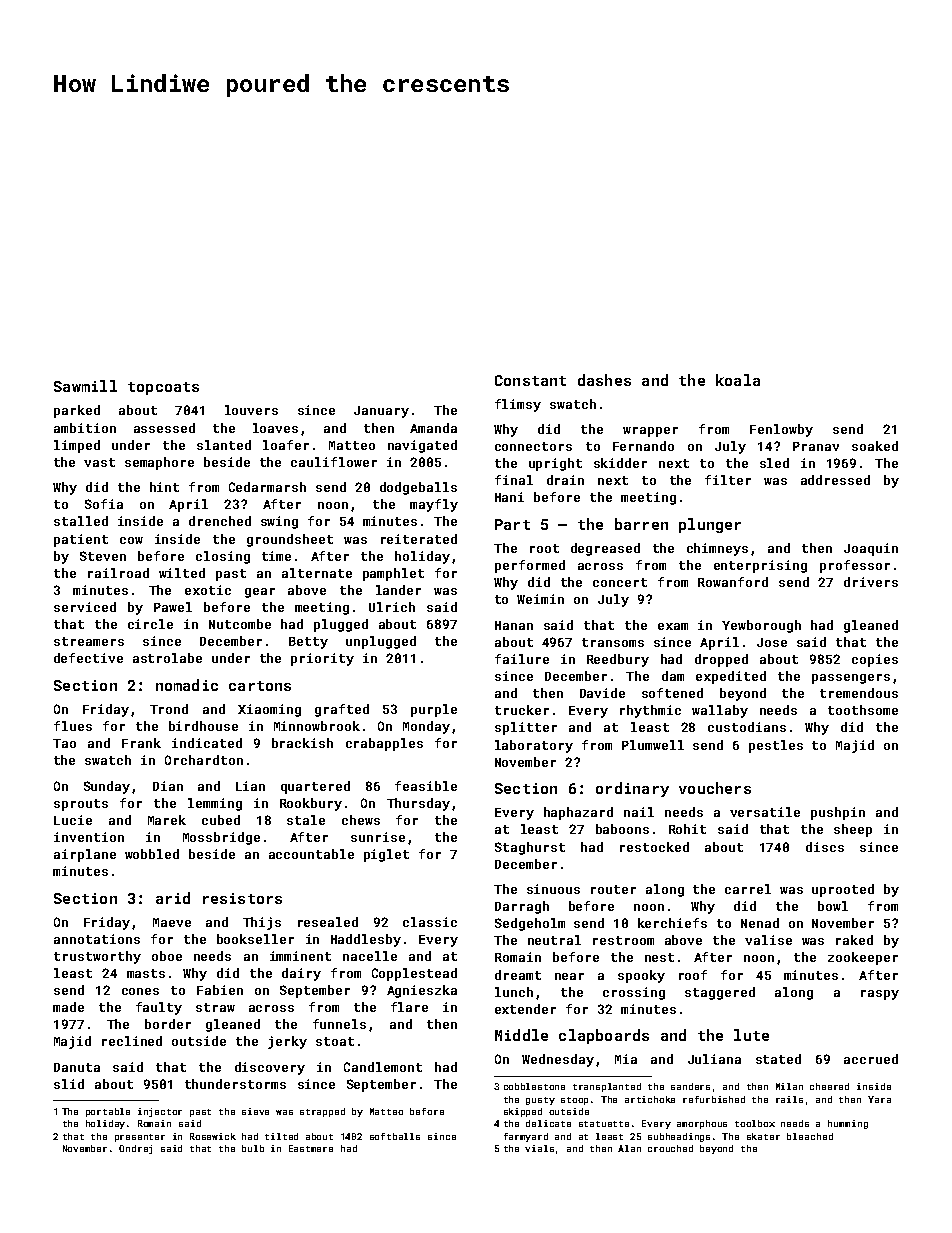 This screenshot has height=1233, width=952. What do you see at coordinates (287, 1042) in the screenshot?
I see `jerky` at bounding box center [287, 1042].
